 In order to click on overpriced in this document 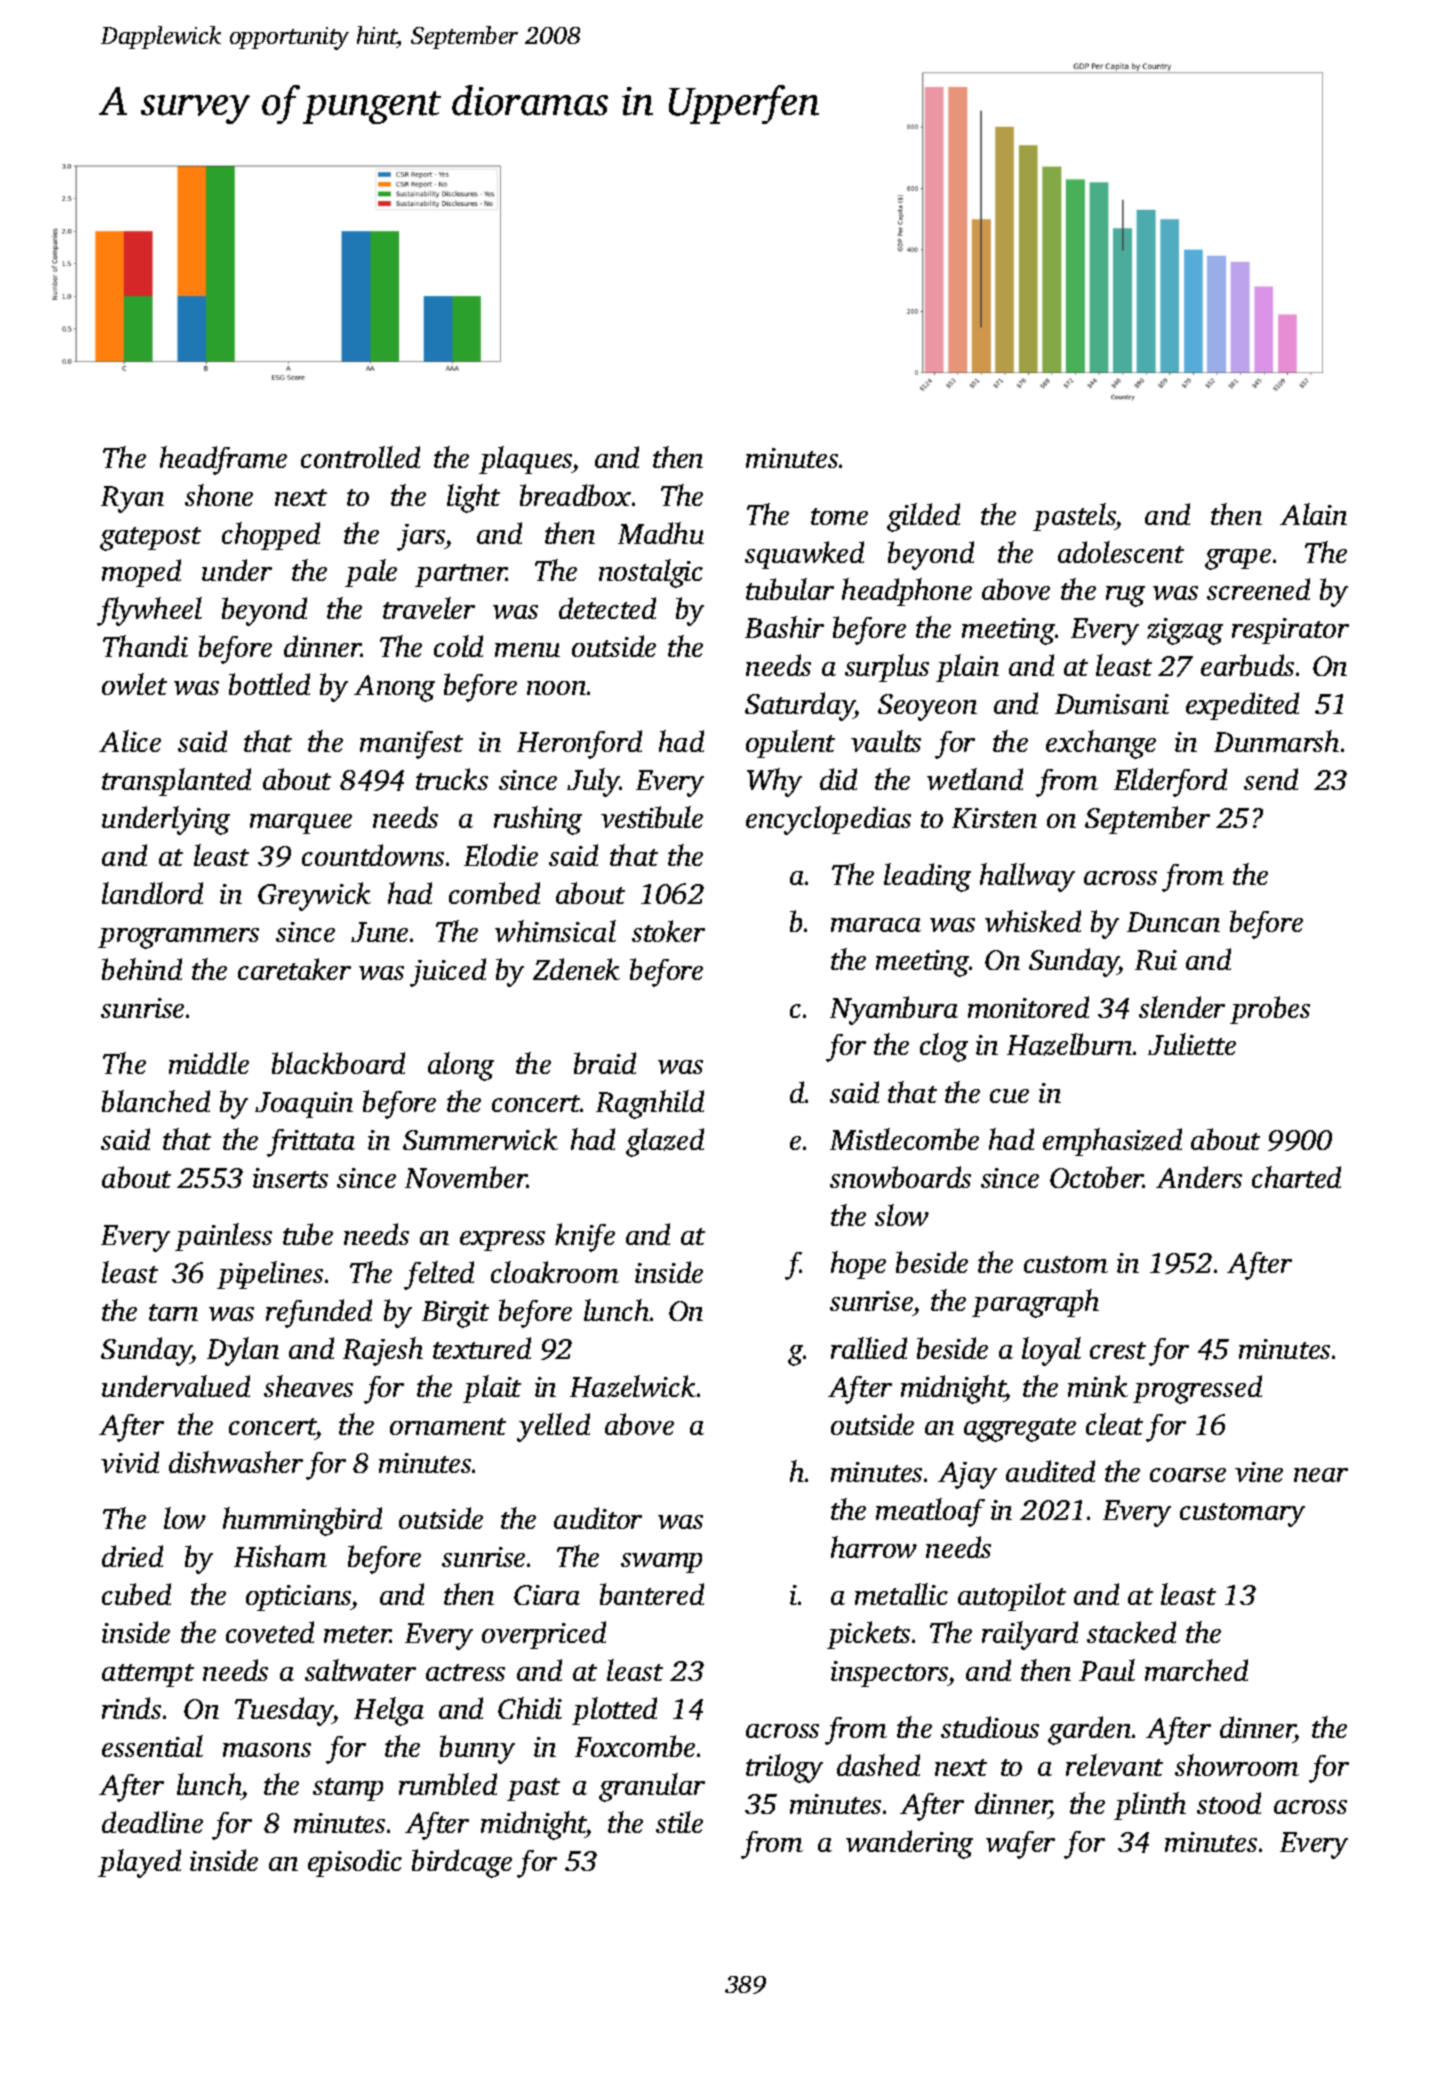, I will do `click(544, 1635)`.
